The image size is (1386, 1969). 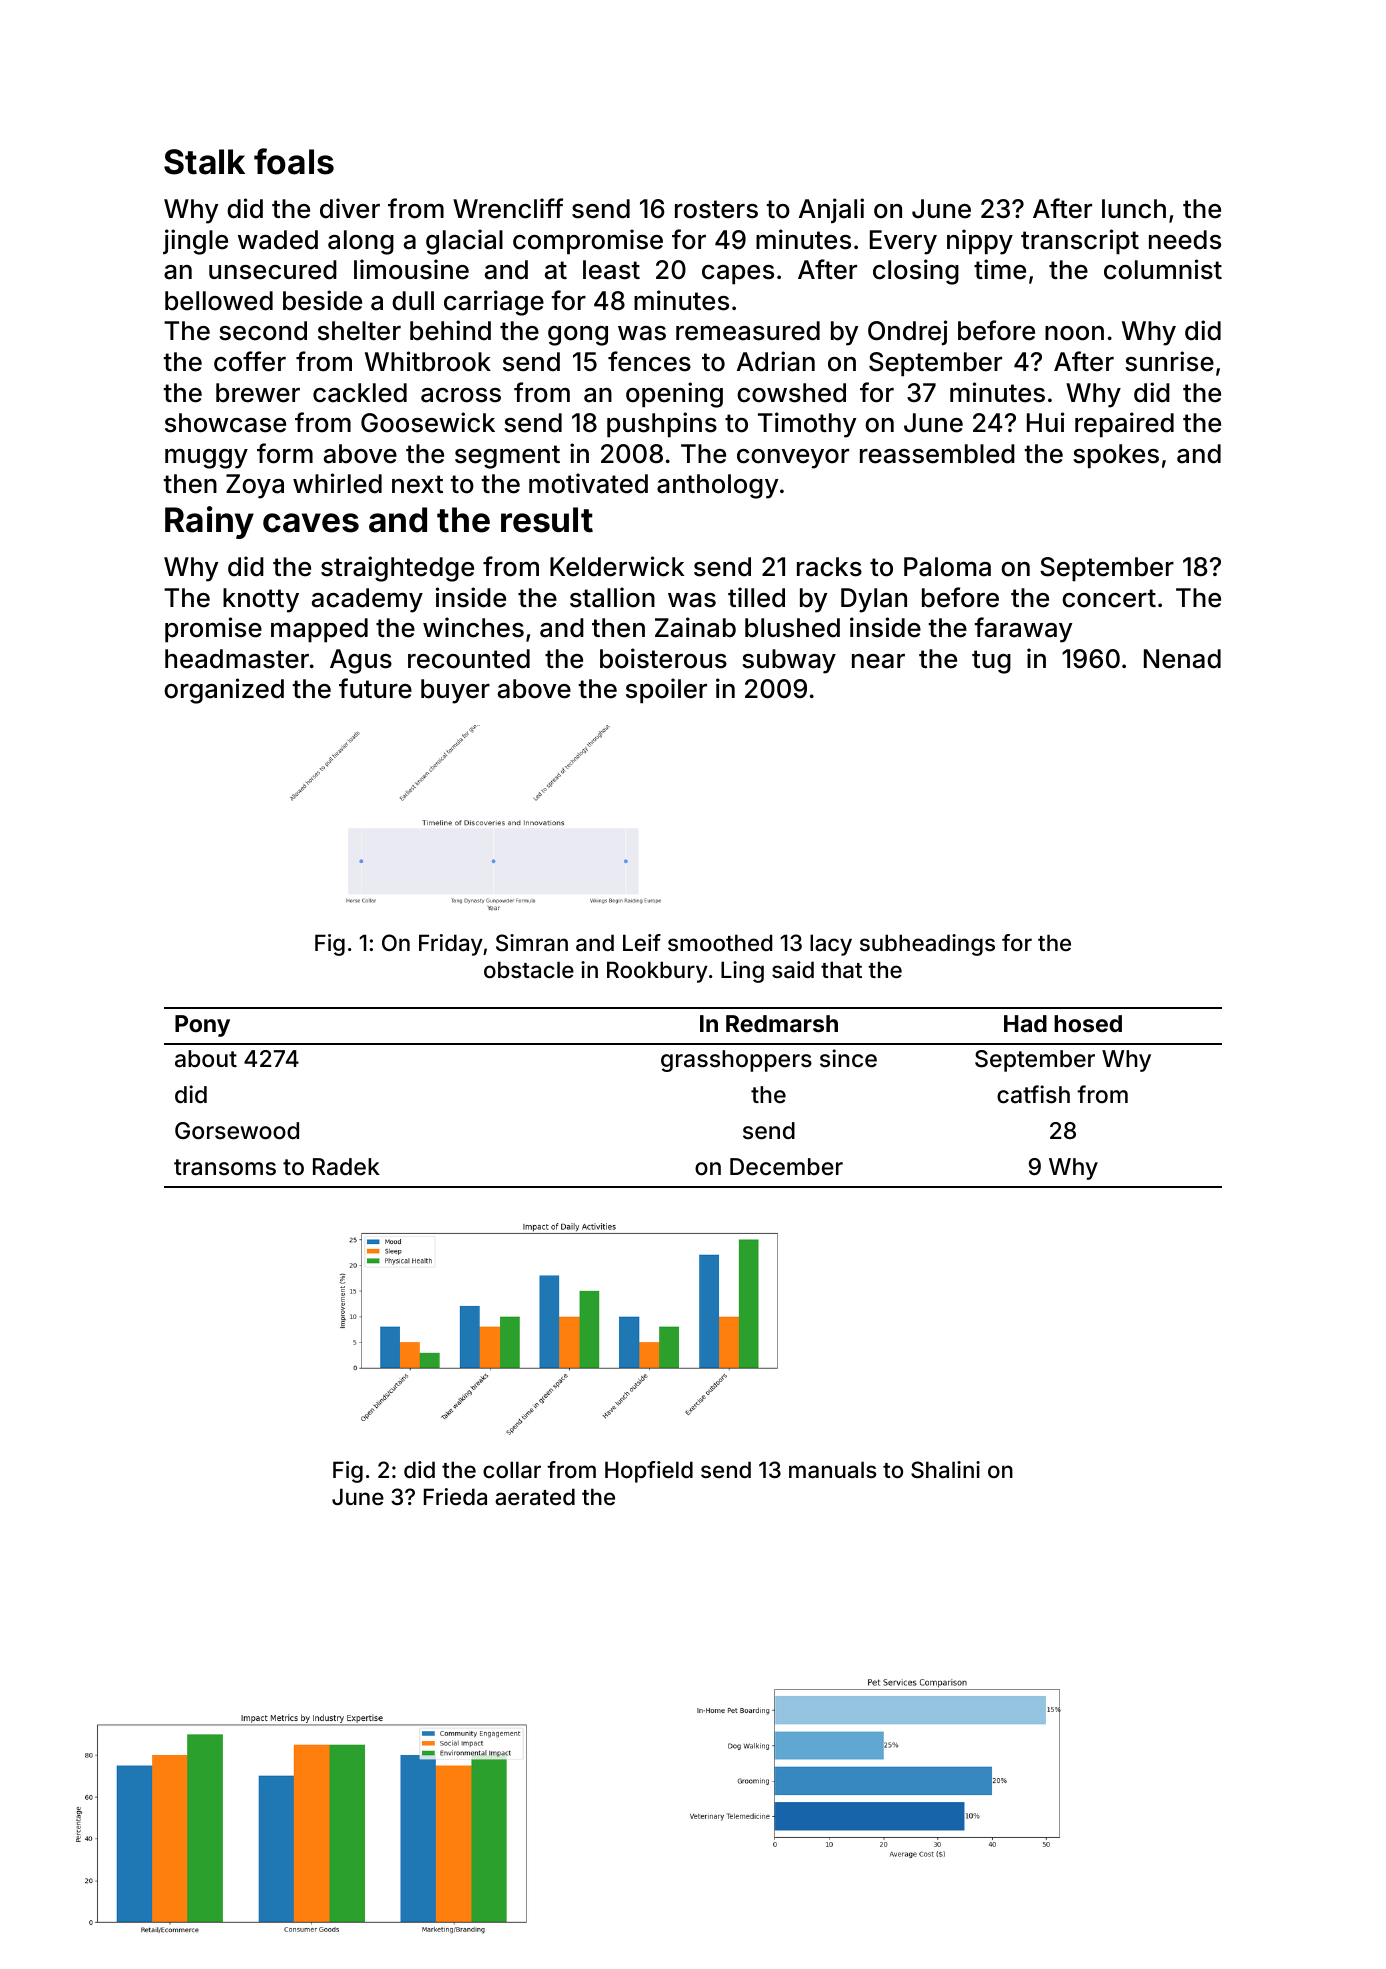 I want to click on Radek, so click(x=346, y=1167).
